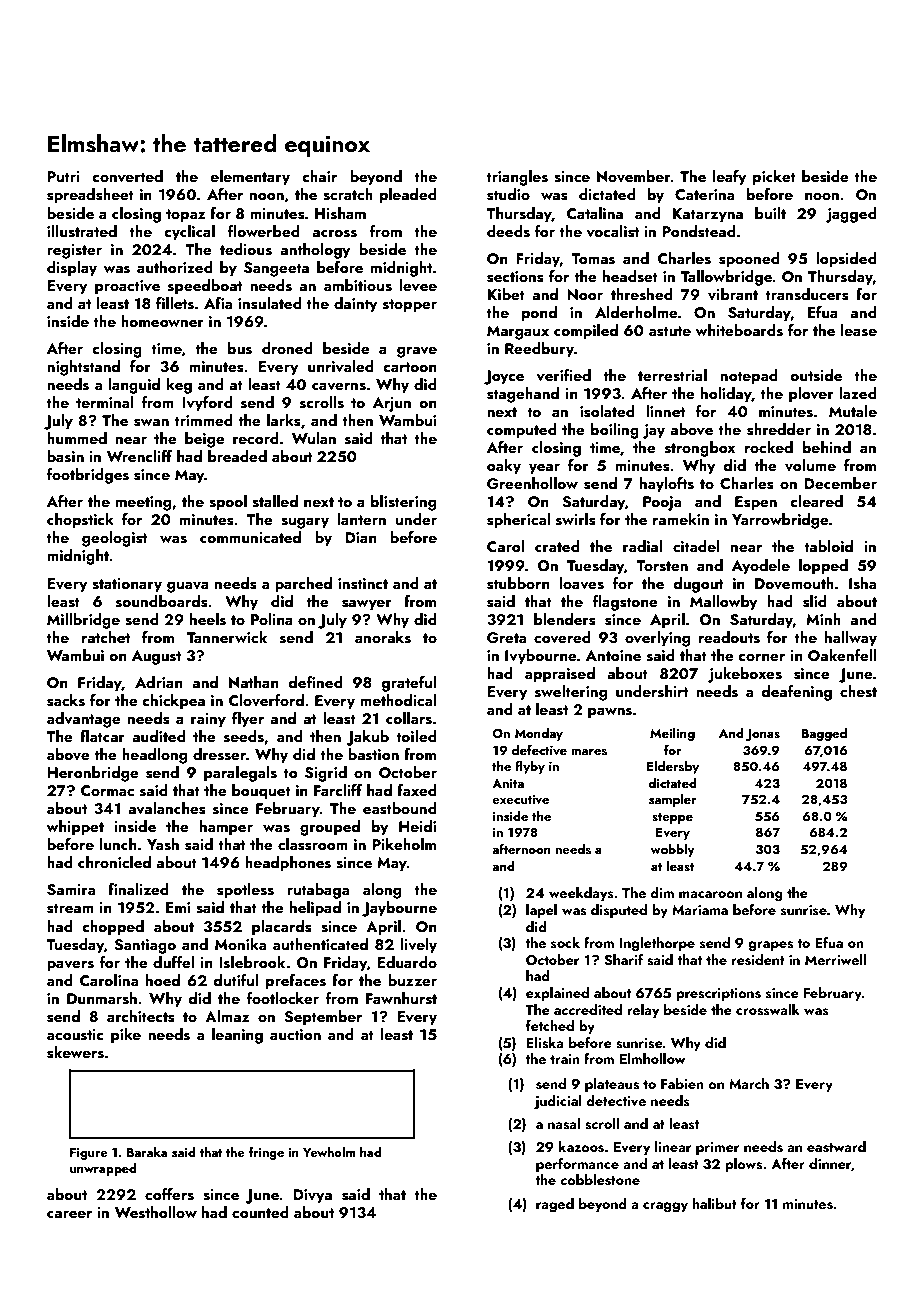  Describe the element at coordinates (77, 438) in the screenshot. I see `hummed` at that location.
